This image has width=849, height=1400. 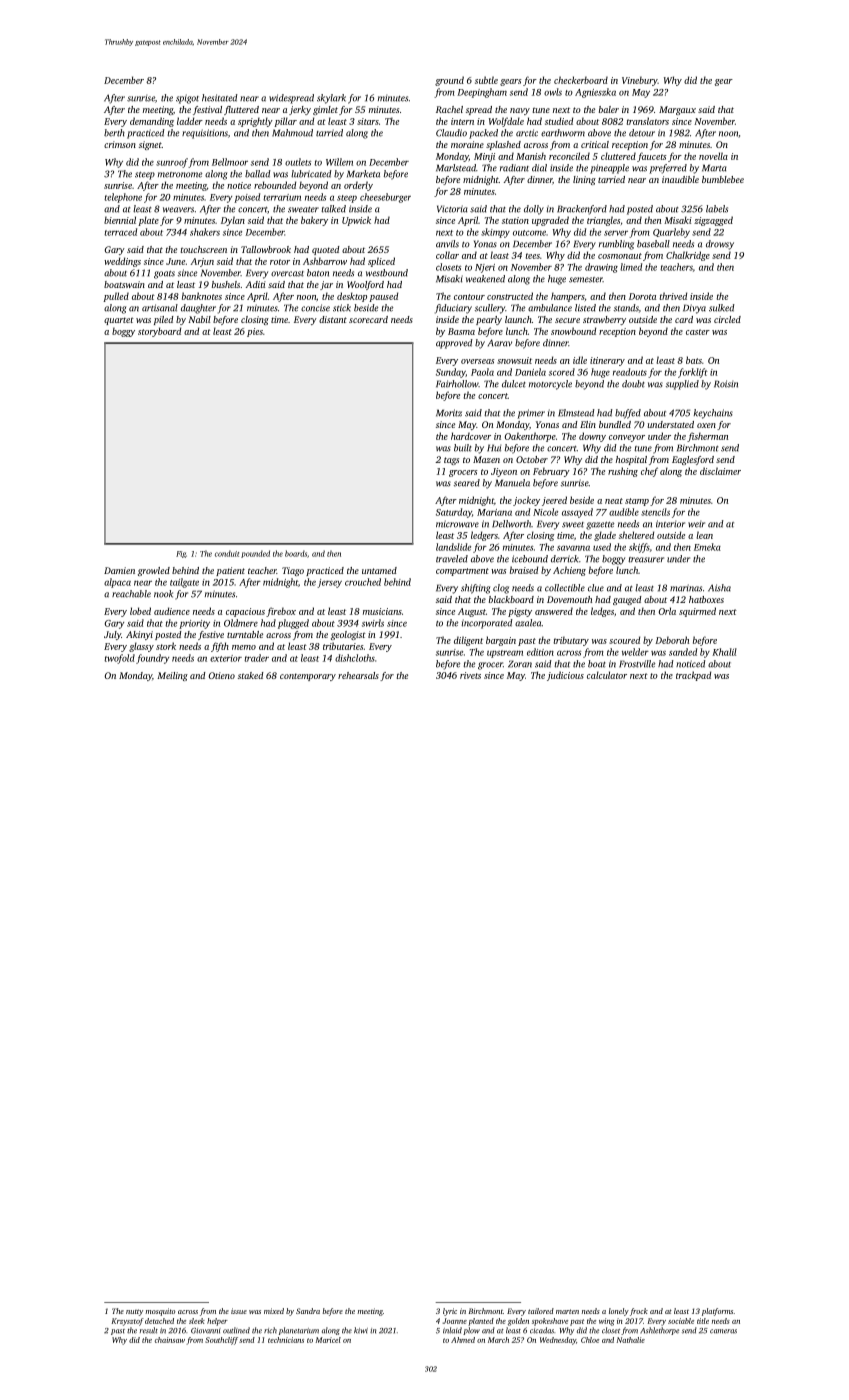 I want to click on issue, so click(x=239, y=1311).
